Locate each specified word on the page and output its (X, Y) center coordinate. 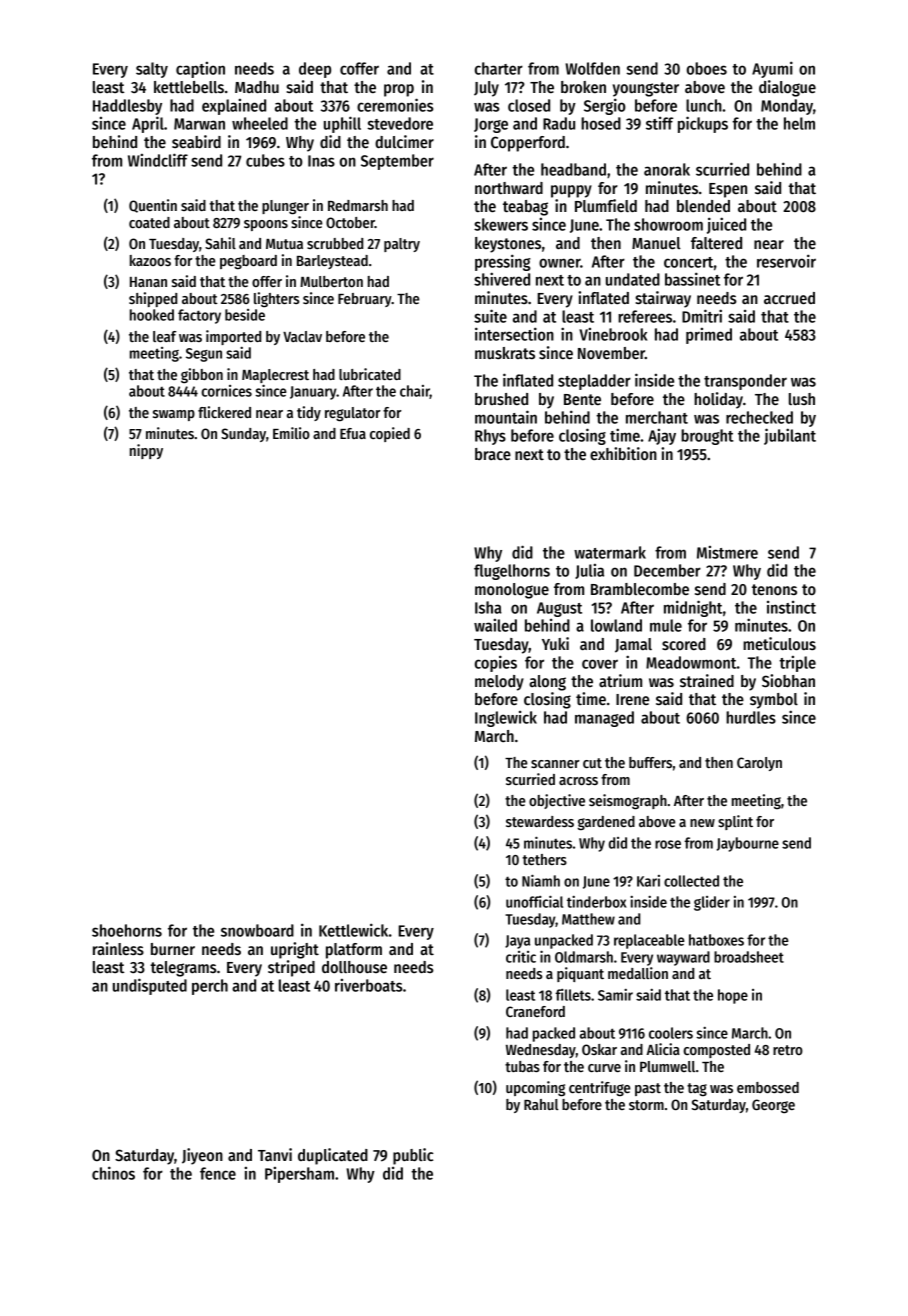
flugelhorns (512, 572)
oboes (707, 68)
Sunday (243, 435)
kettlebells (189, 87)
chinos (113, 1173)
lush (802, 399)
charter (499, 68)
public (413, 1156)
